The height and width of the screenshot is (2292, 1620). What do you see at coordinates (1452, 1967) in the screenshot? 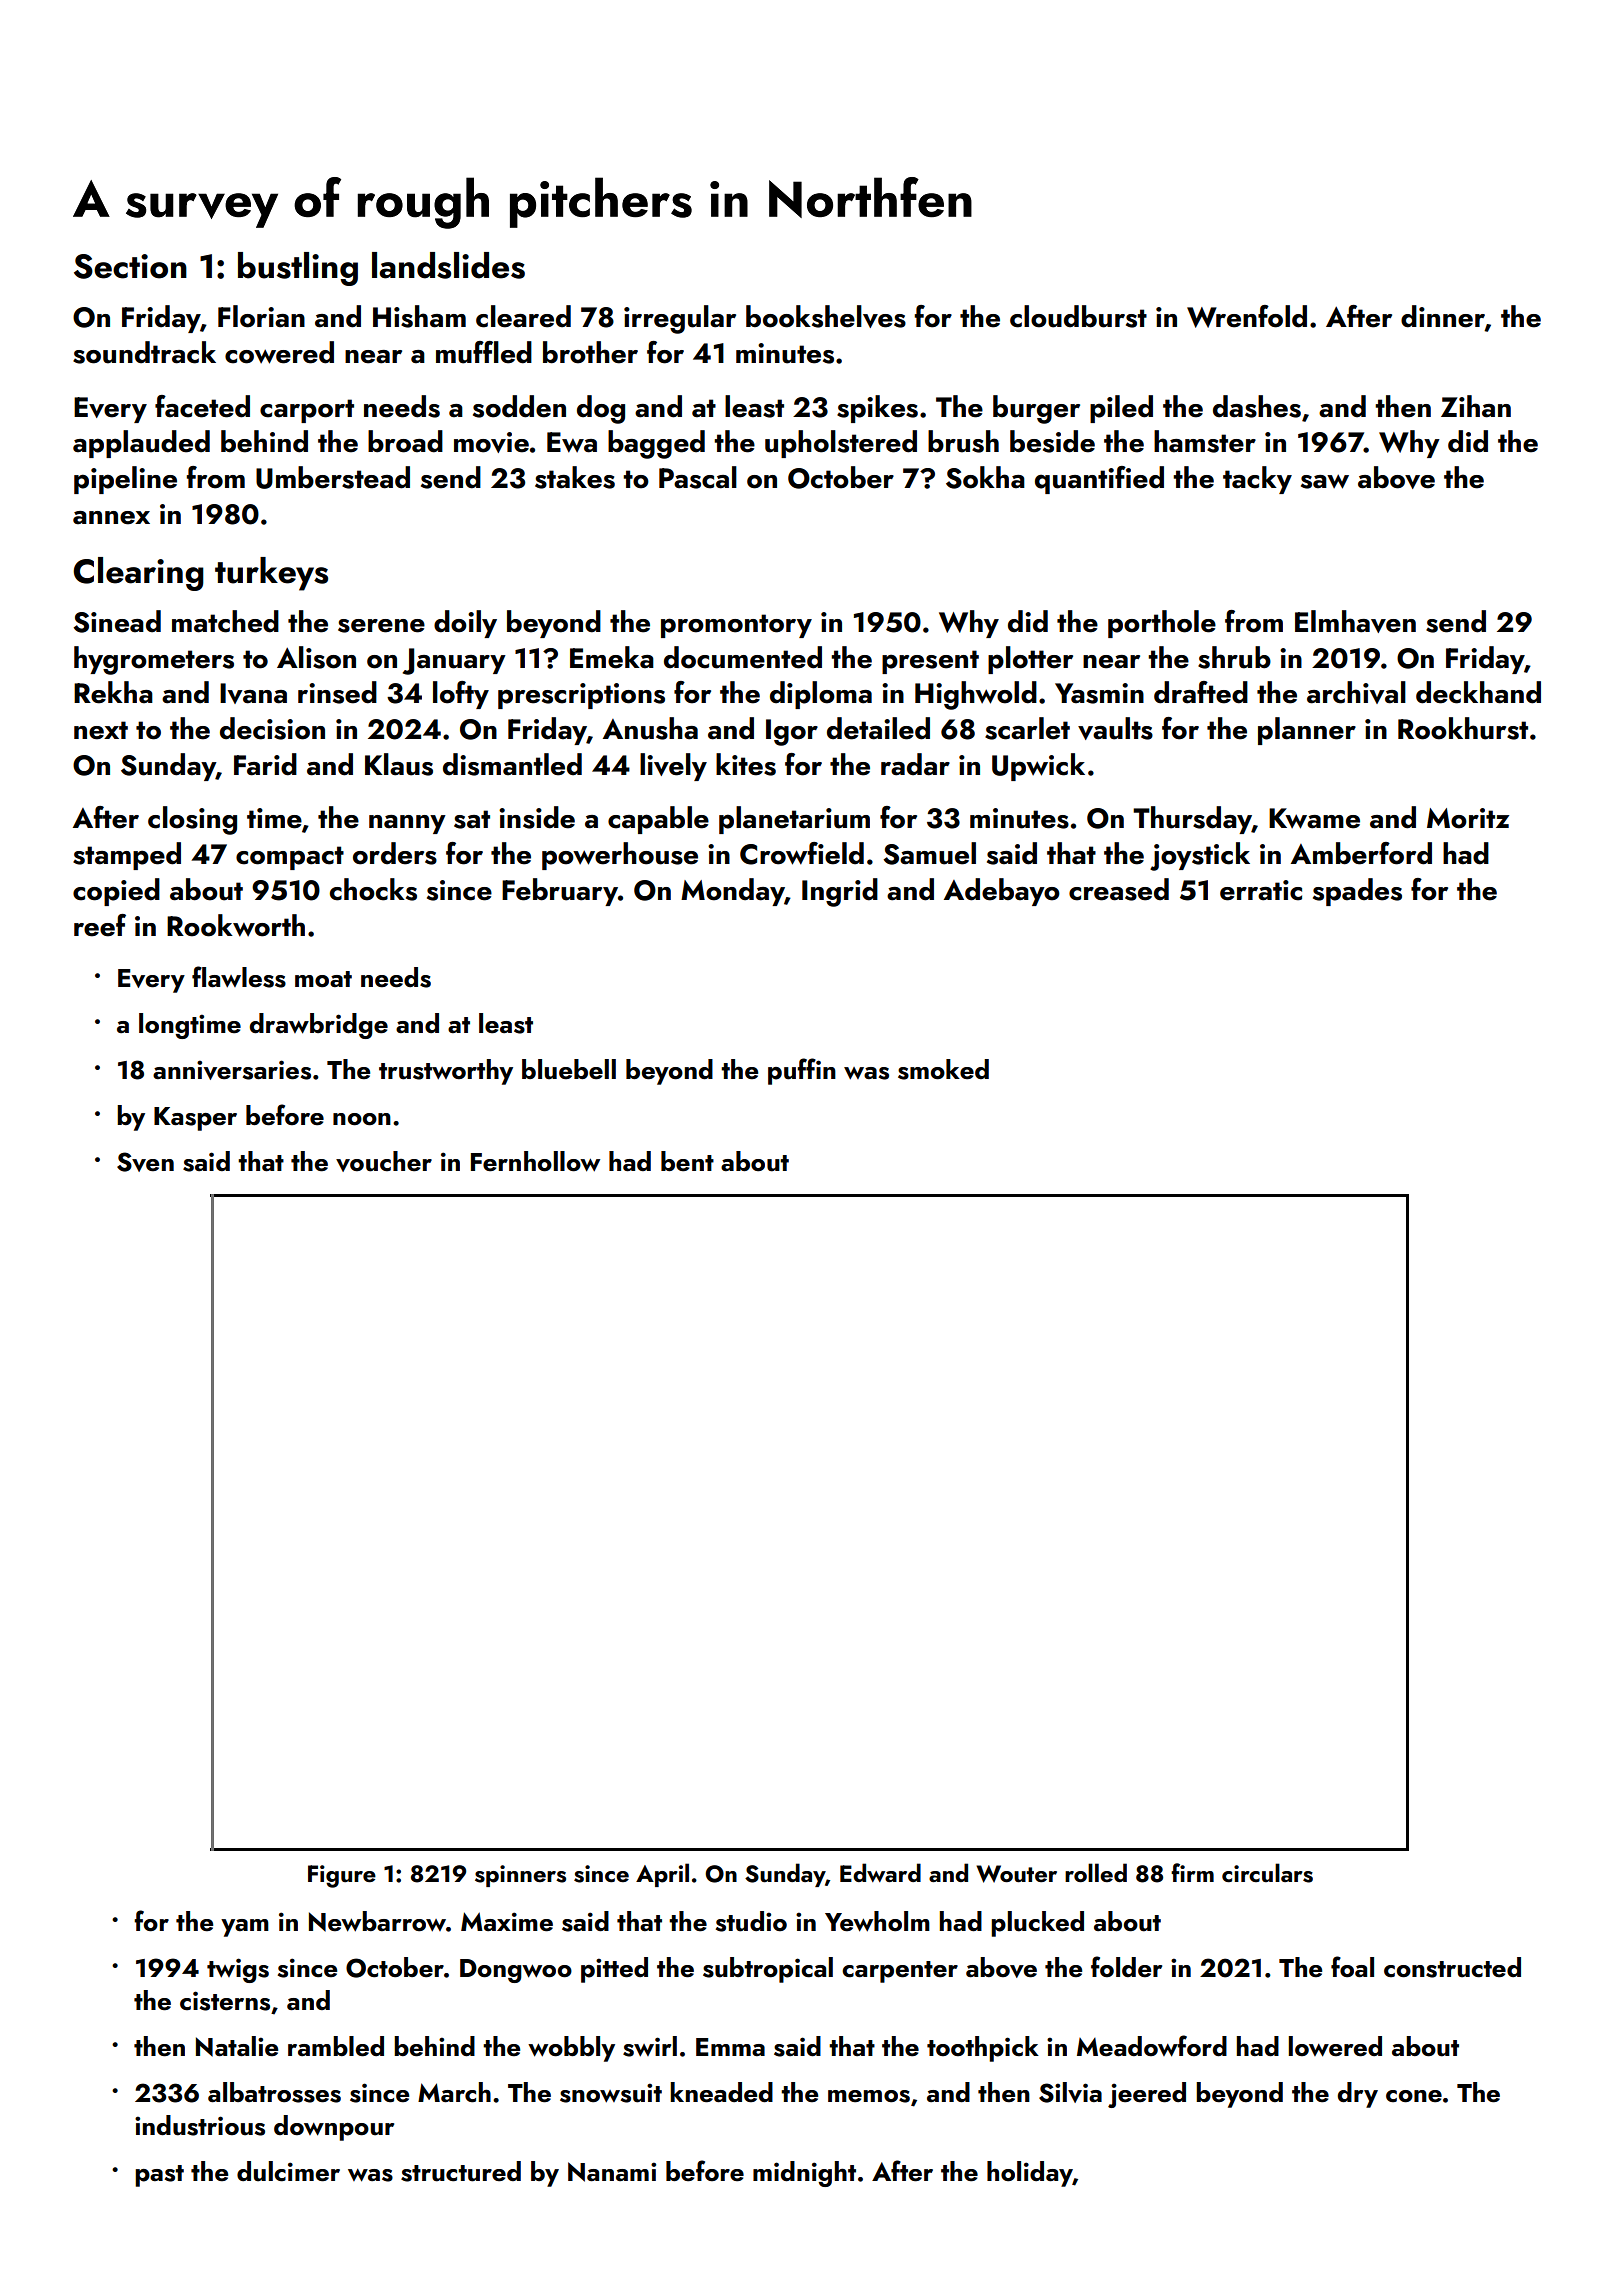
I see `constructed` at bounding box center [1452, 1967].
